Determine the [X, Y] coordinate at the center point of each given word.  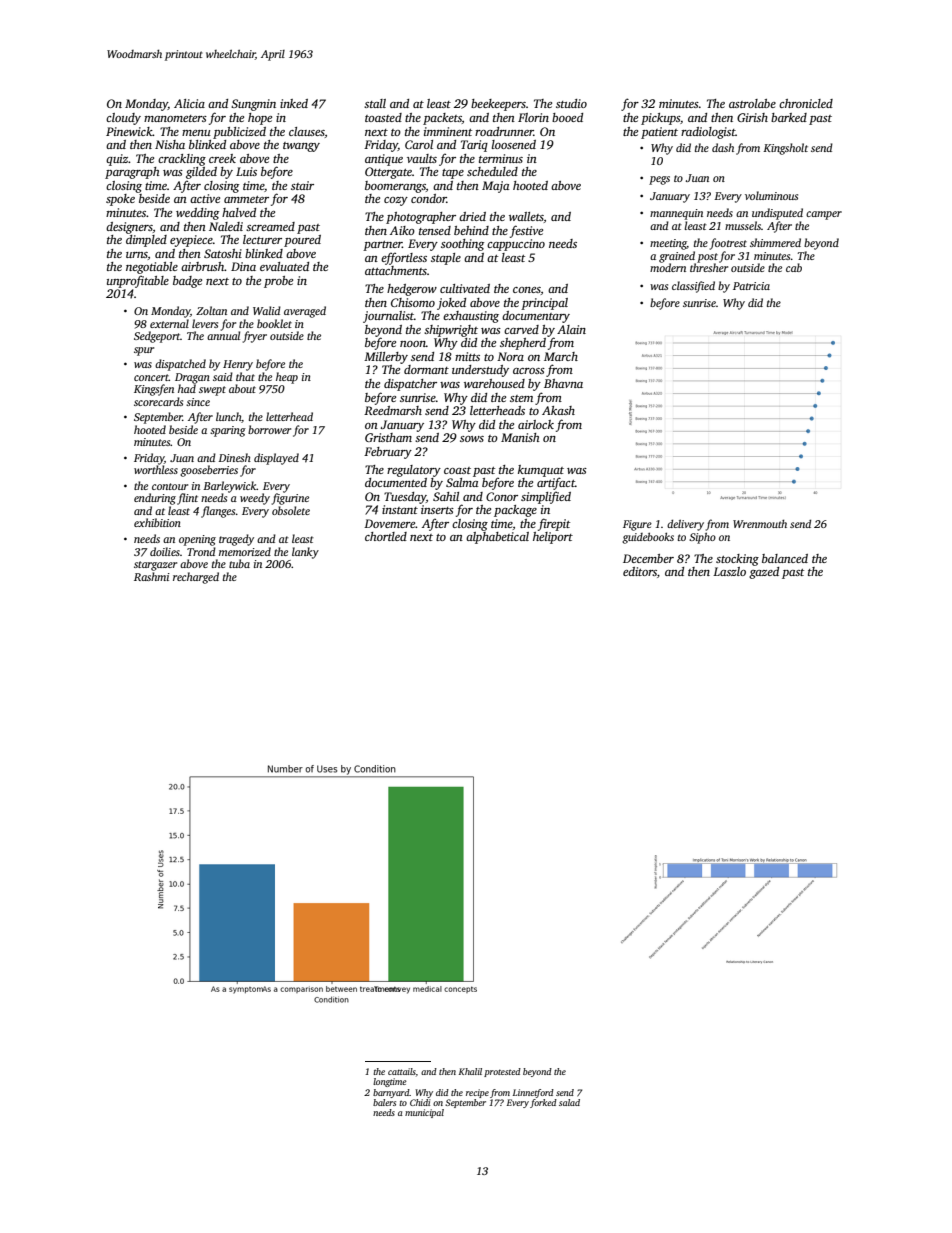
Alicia [189, 103]
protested [502, 1072]
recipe [477, 1093]
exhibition [157, 522]
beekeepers [498, 105]
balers [384, 1102]
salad [569, 1102]
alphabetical [497, 538]
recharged [196, 578]
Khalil [470, 1071]
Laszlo [729, 571]
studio [571, 103]
